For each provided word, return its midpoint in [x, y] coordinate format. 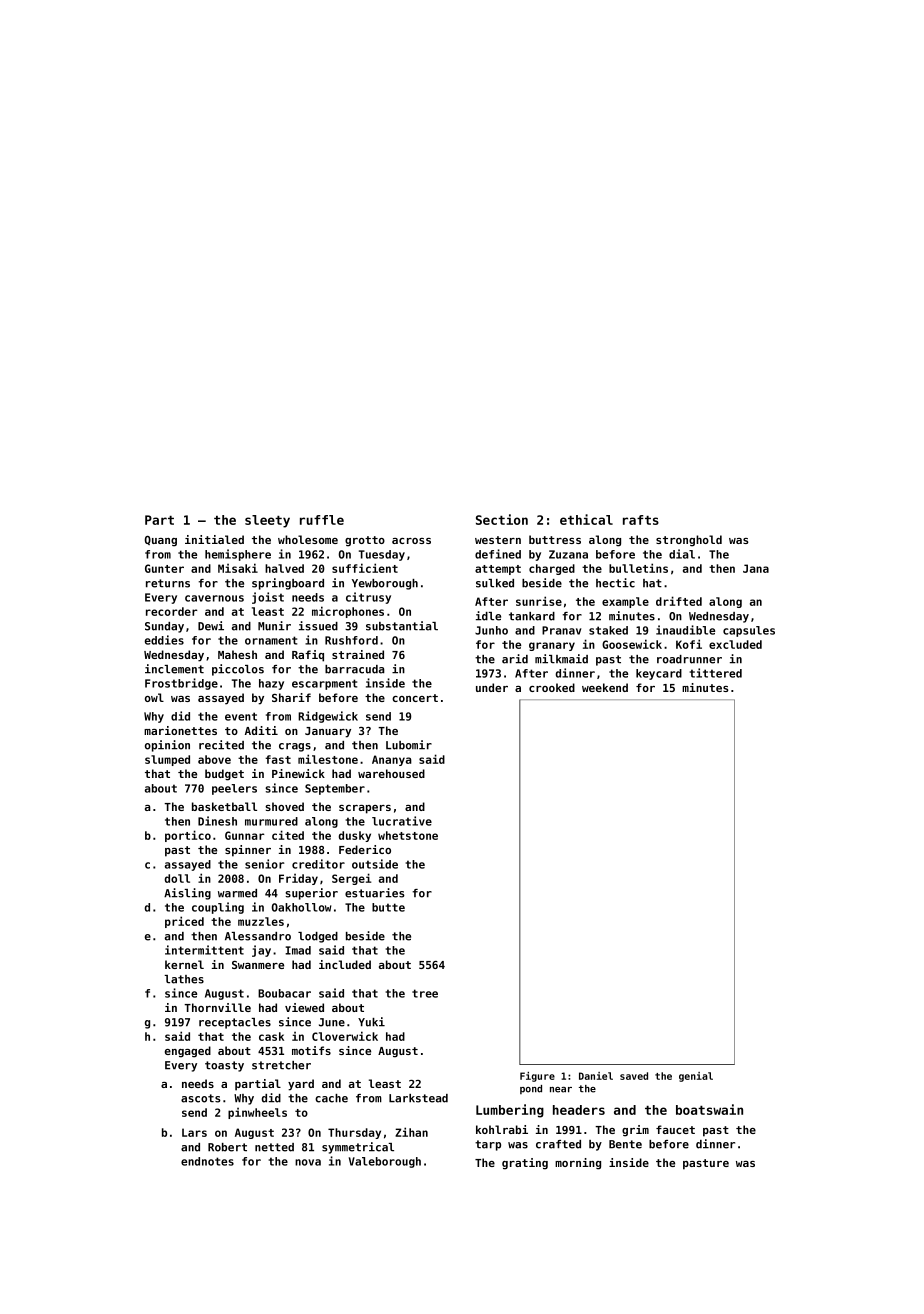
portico [188, 836]
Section [502, 519]
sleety [267, 521]
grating [525, 1164]
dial [682, 554]
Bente [625, 1144]
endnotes [207, 1161]
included [345, 964]
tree [425, 993]
